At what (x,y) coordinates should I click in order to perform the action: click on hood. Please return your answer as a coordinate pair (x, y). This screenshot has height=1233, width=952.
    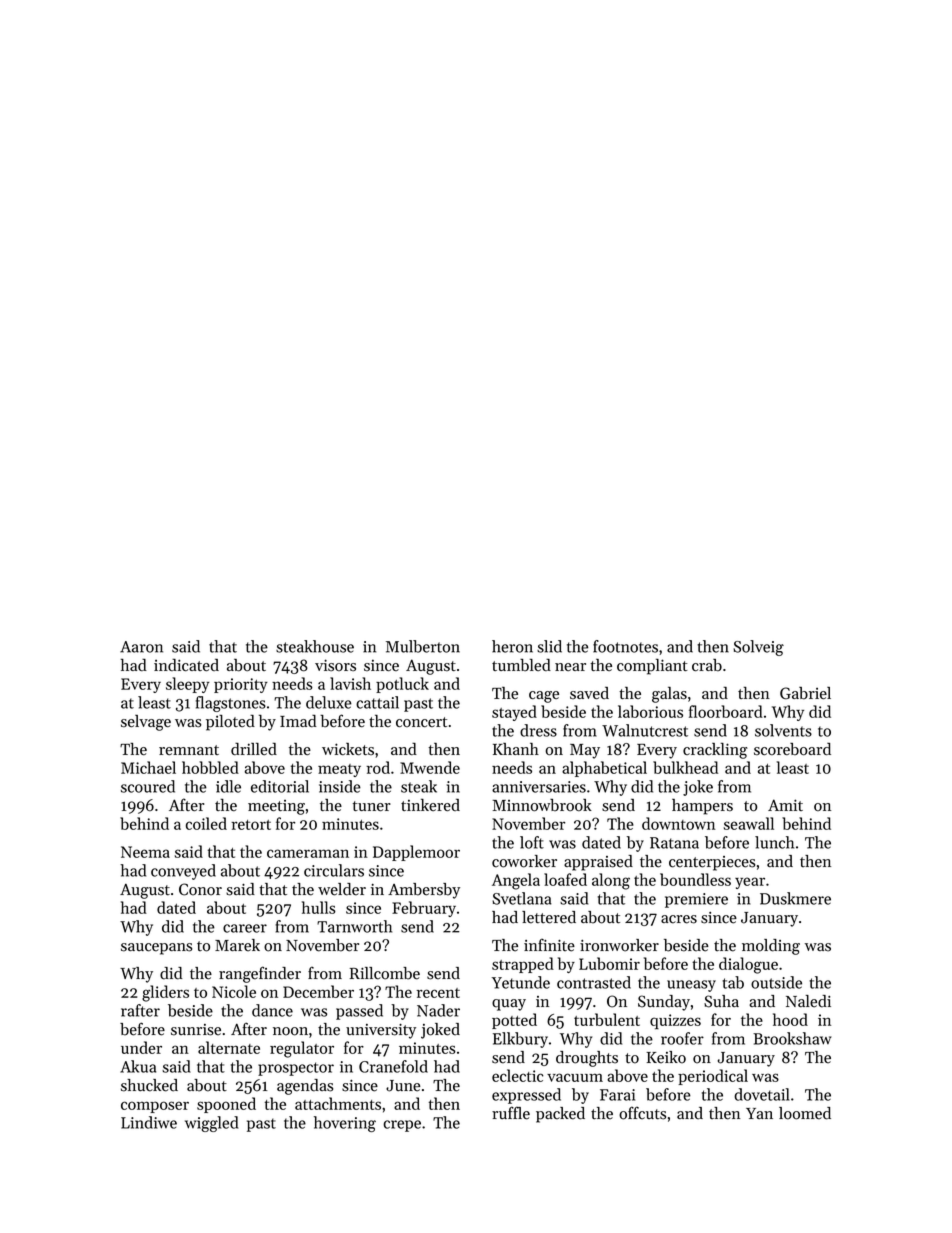
    Looking at the image, I should click on (790, 1019).
